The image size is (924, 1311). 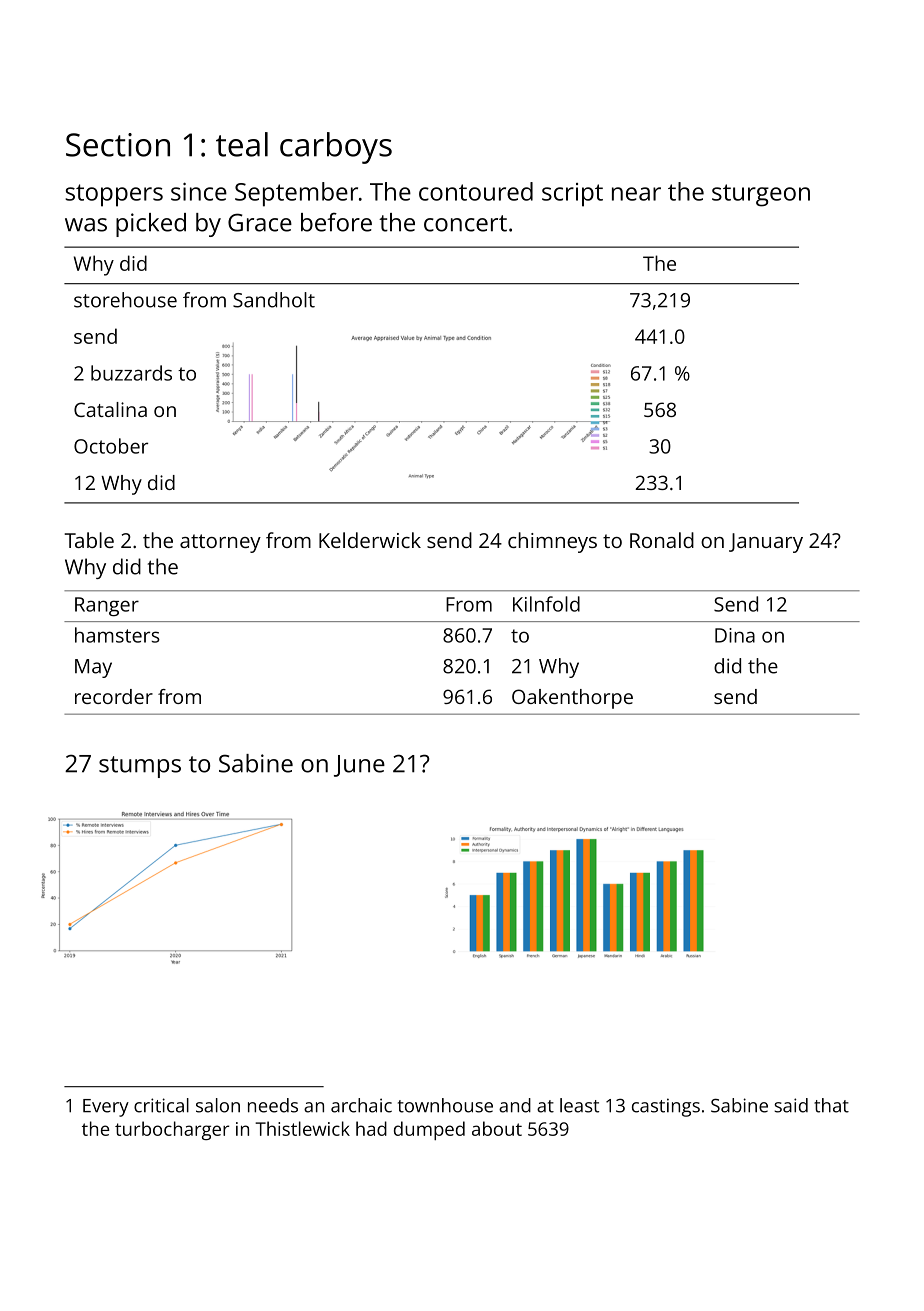 What do you see at coordinates (172, 1130) in the screenshot?
I see `turbocharger` at bounding box center [172, 1130].
